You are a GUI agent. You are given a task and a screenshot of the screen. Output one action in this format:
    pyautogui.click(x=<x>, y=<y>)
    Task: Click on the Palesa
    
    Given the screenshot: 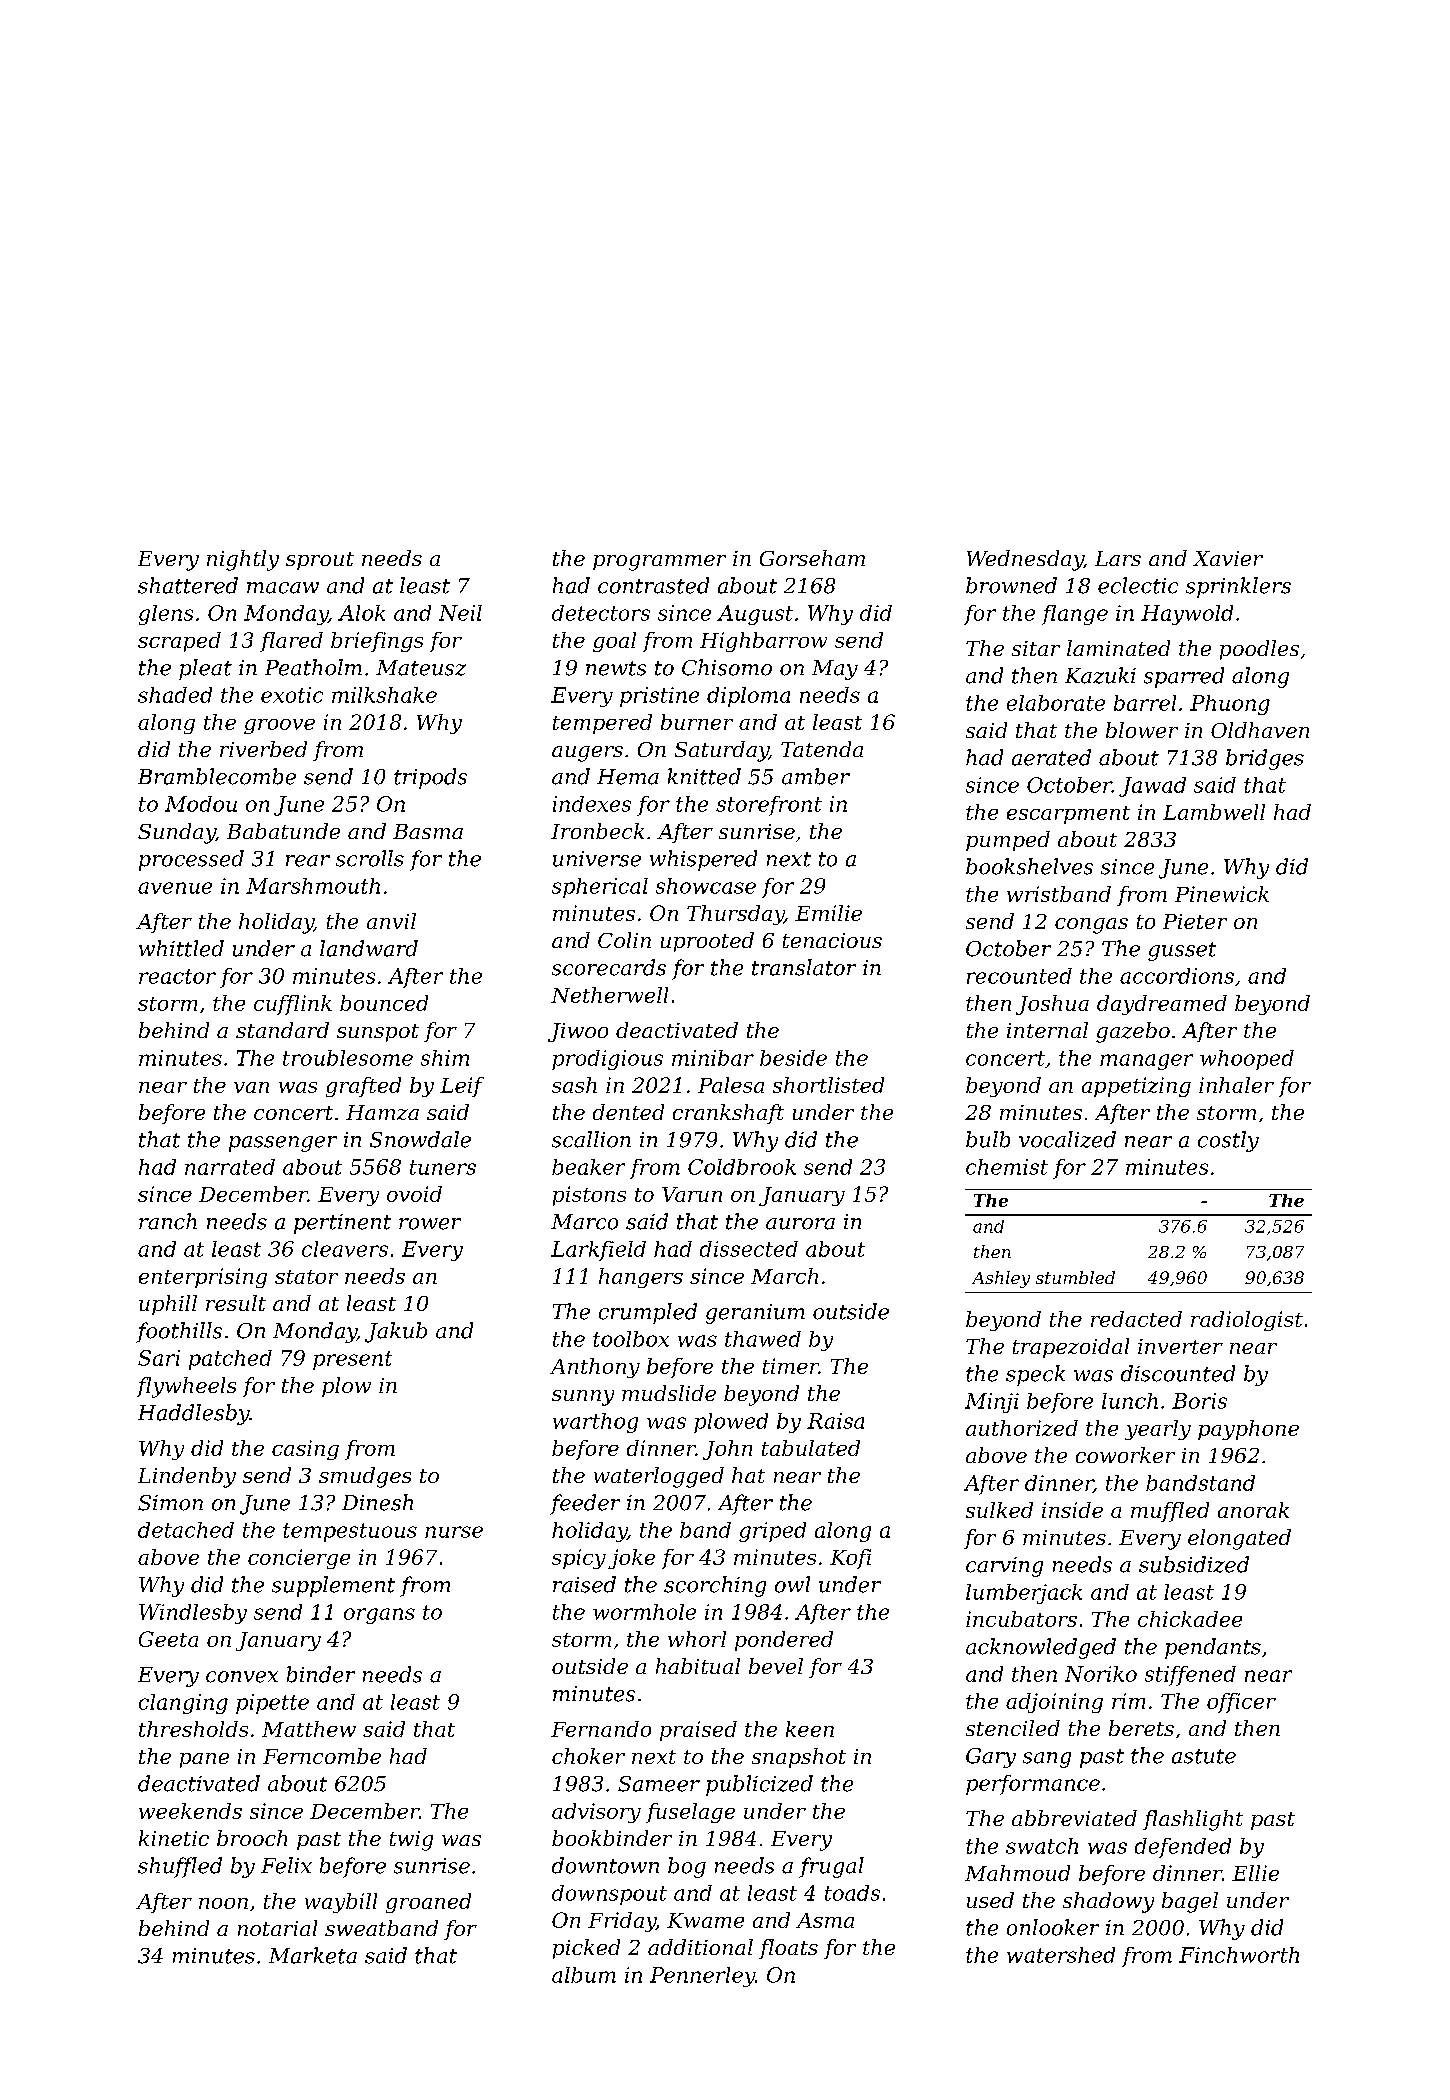 What is the action you would take?
    pyautogui.click(x=731, y=1085)
